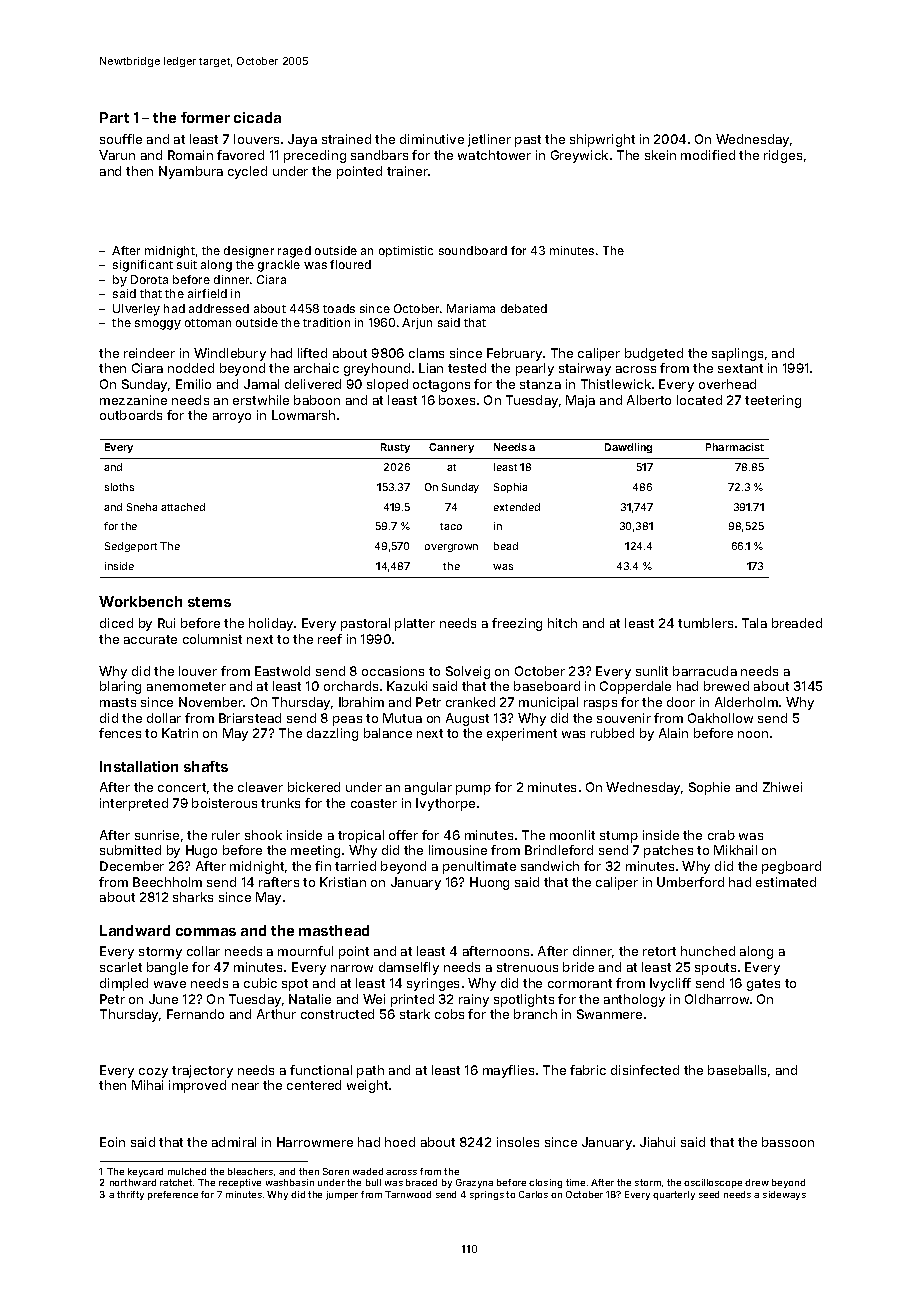 The width and height of the screenshot is (924, 1308). I want to click on estimated, so click(786, 882).
